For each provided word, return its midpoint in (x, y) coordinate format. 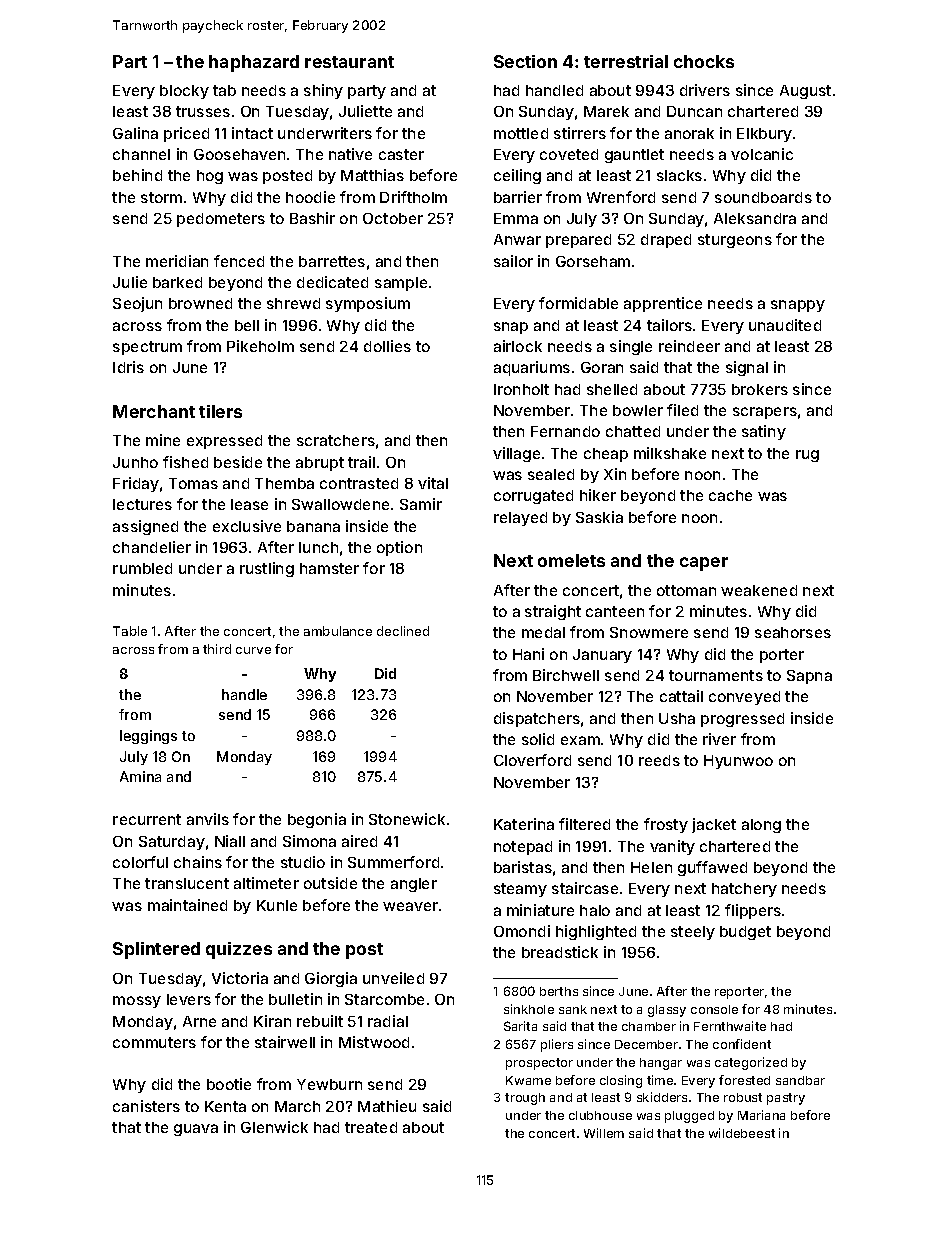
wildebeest (742, 1133)
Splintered (156, 950)
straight (553, 612)
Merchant (154, 411)
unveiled (393, 978)
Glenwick (274, 1127)
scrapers (765, 413)
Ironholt (521, 389)
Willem (604, 1133)
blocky (184, 92)
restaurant (349, 62)
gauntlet (634, 156)
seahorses (793, 632)
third (217, 649)
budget (745, 933)
